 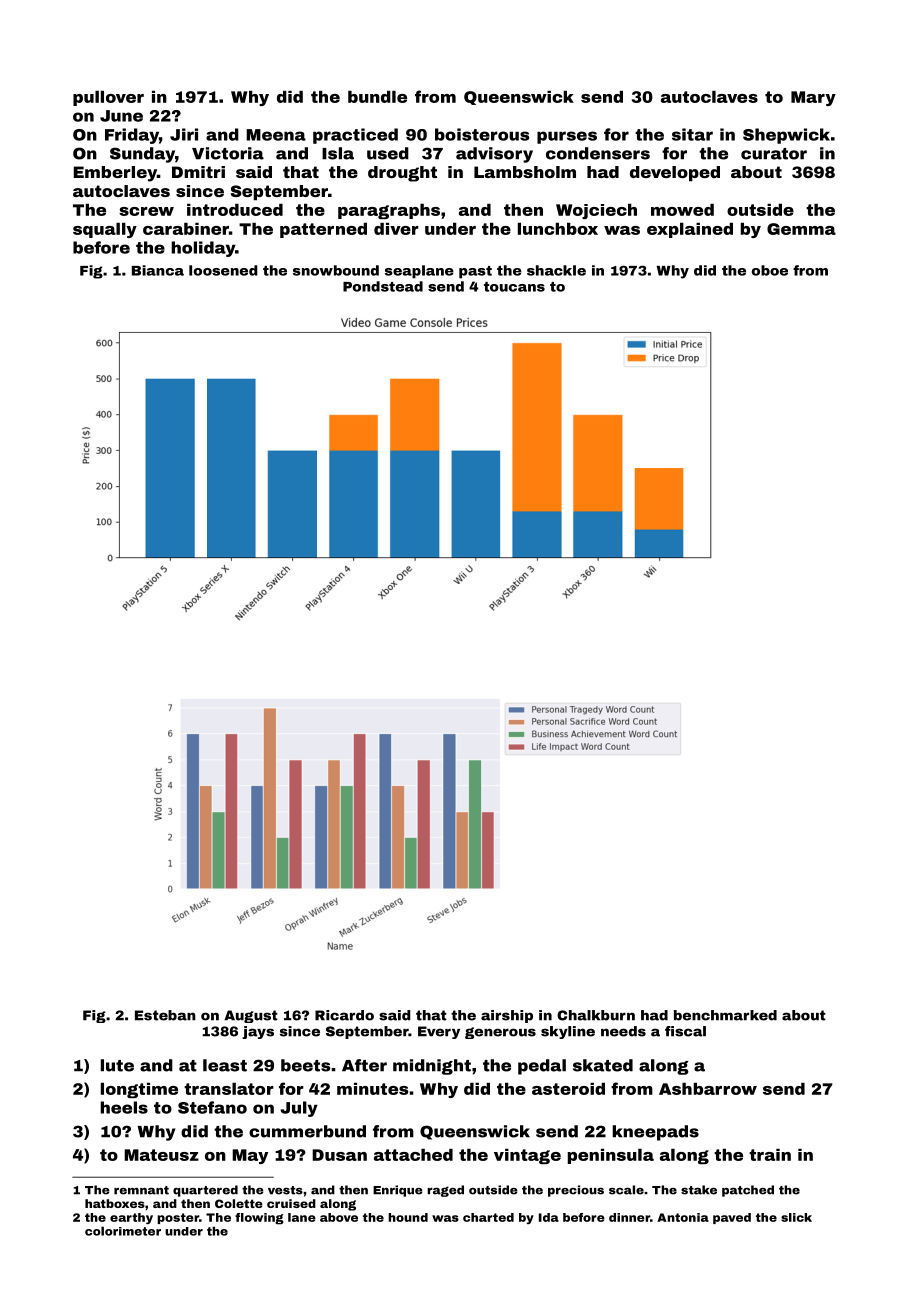 What do you see at coordinates (514, 287) in the image?
I see `toucans` at bounding box center [514, 287].
